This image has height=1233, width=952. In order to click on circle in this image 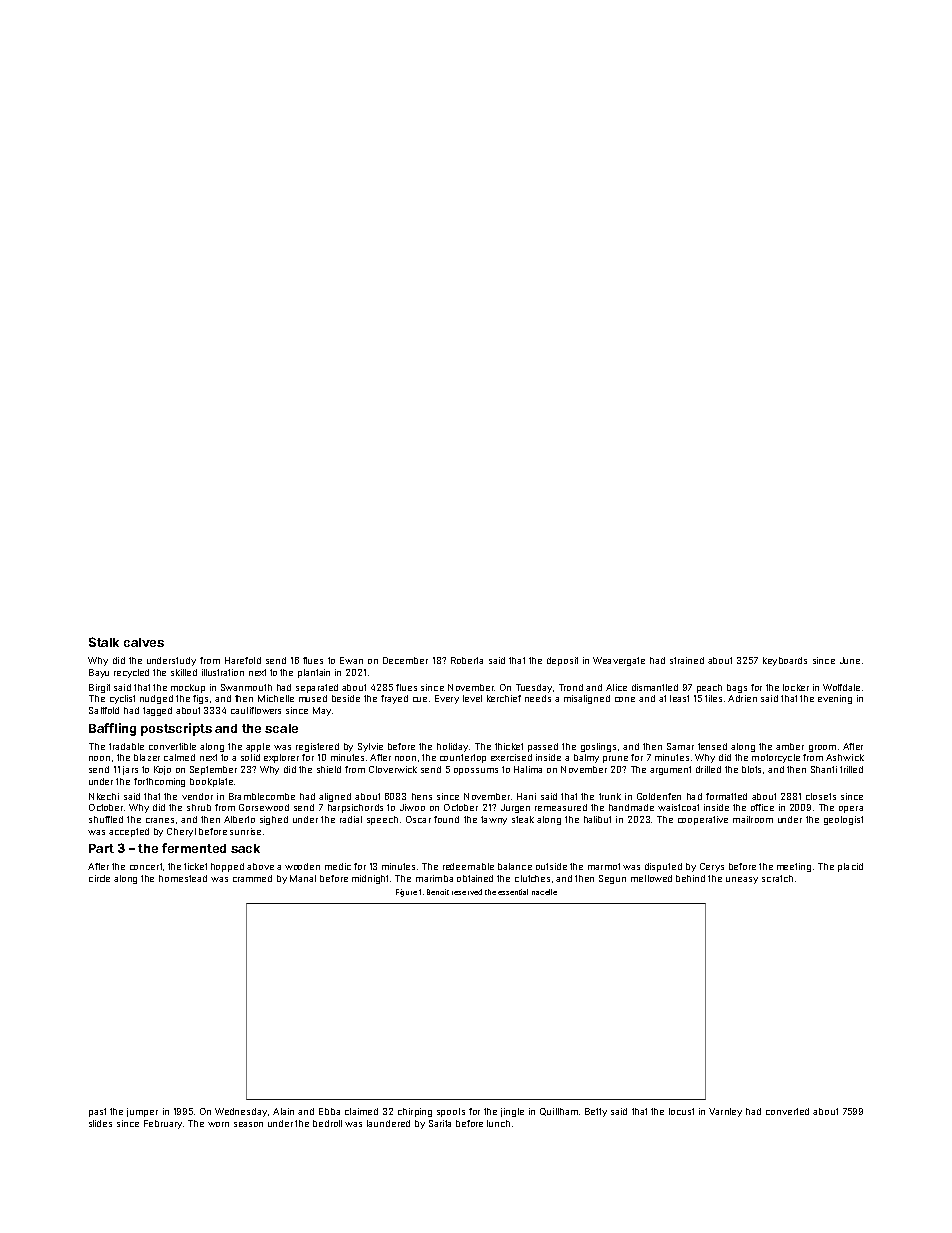, I will do `click(99, 878)`.
